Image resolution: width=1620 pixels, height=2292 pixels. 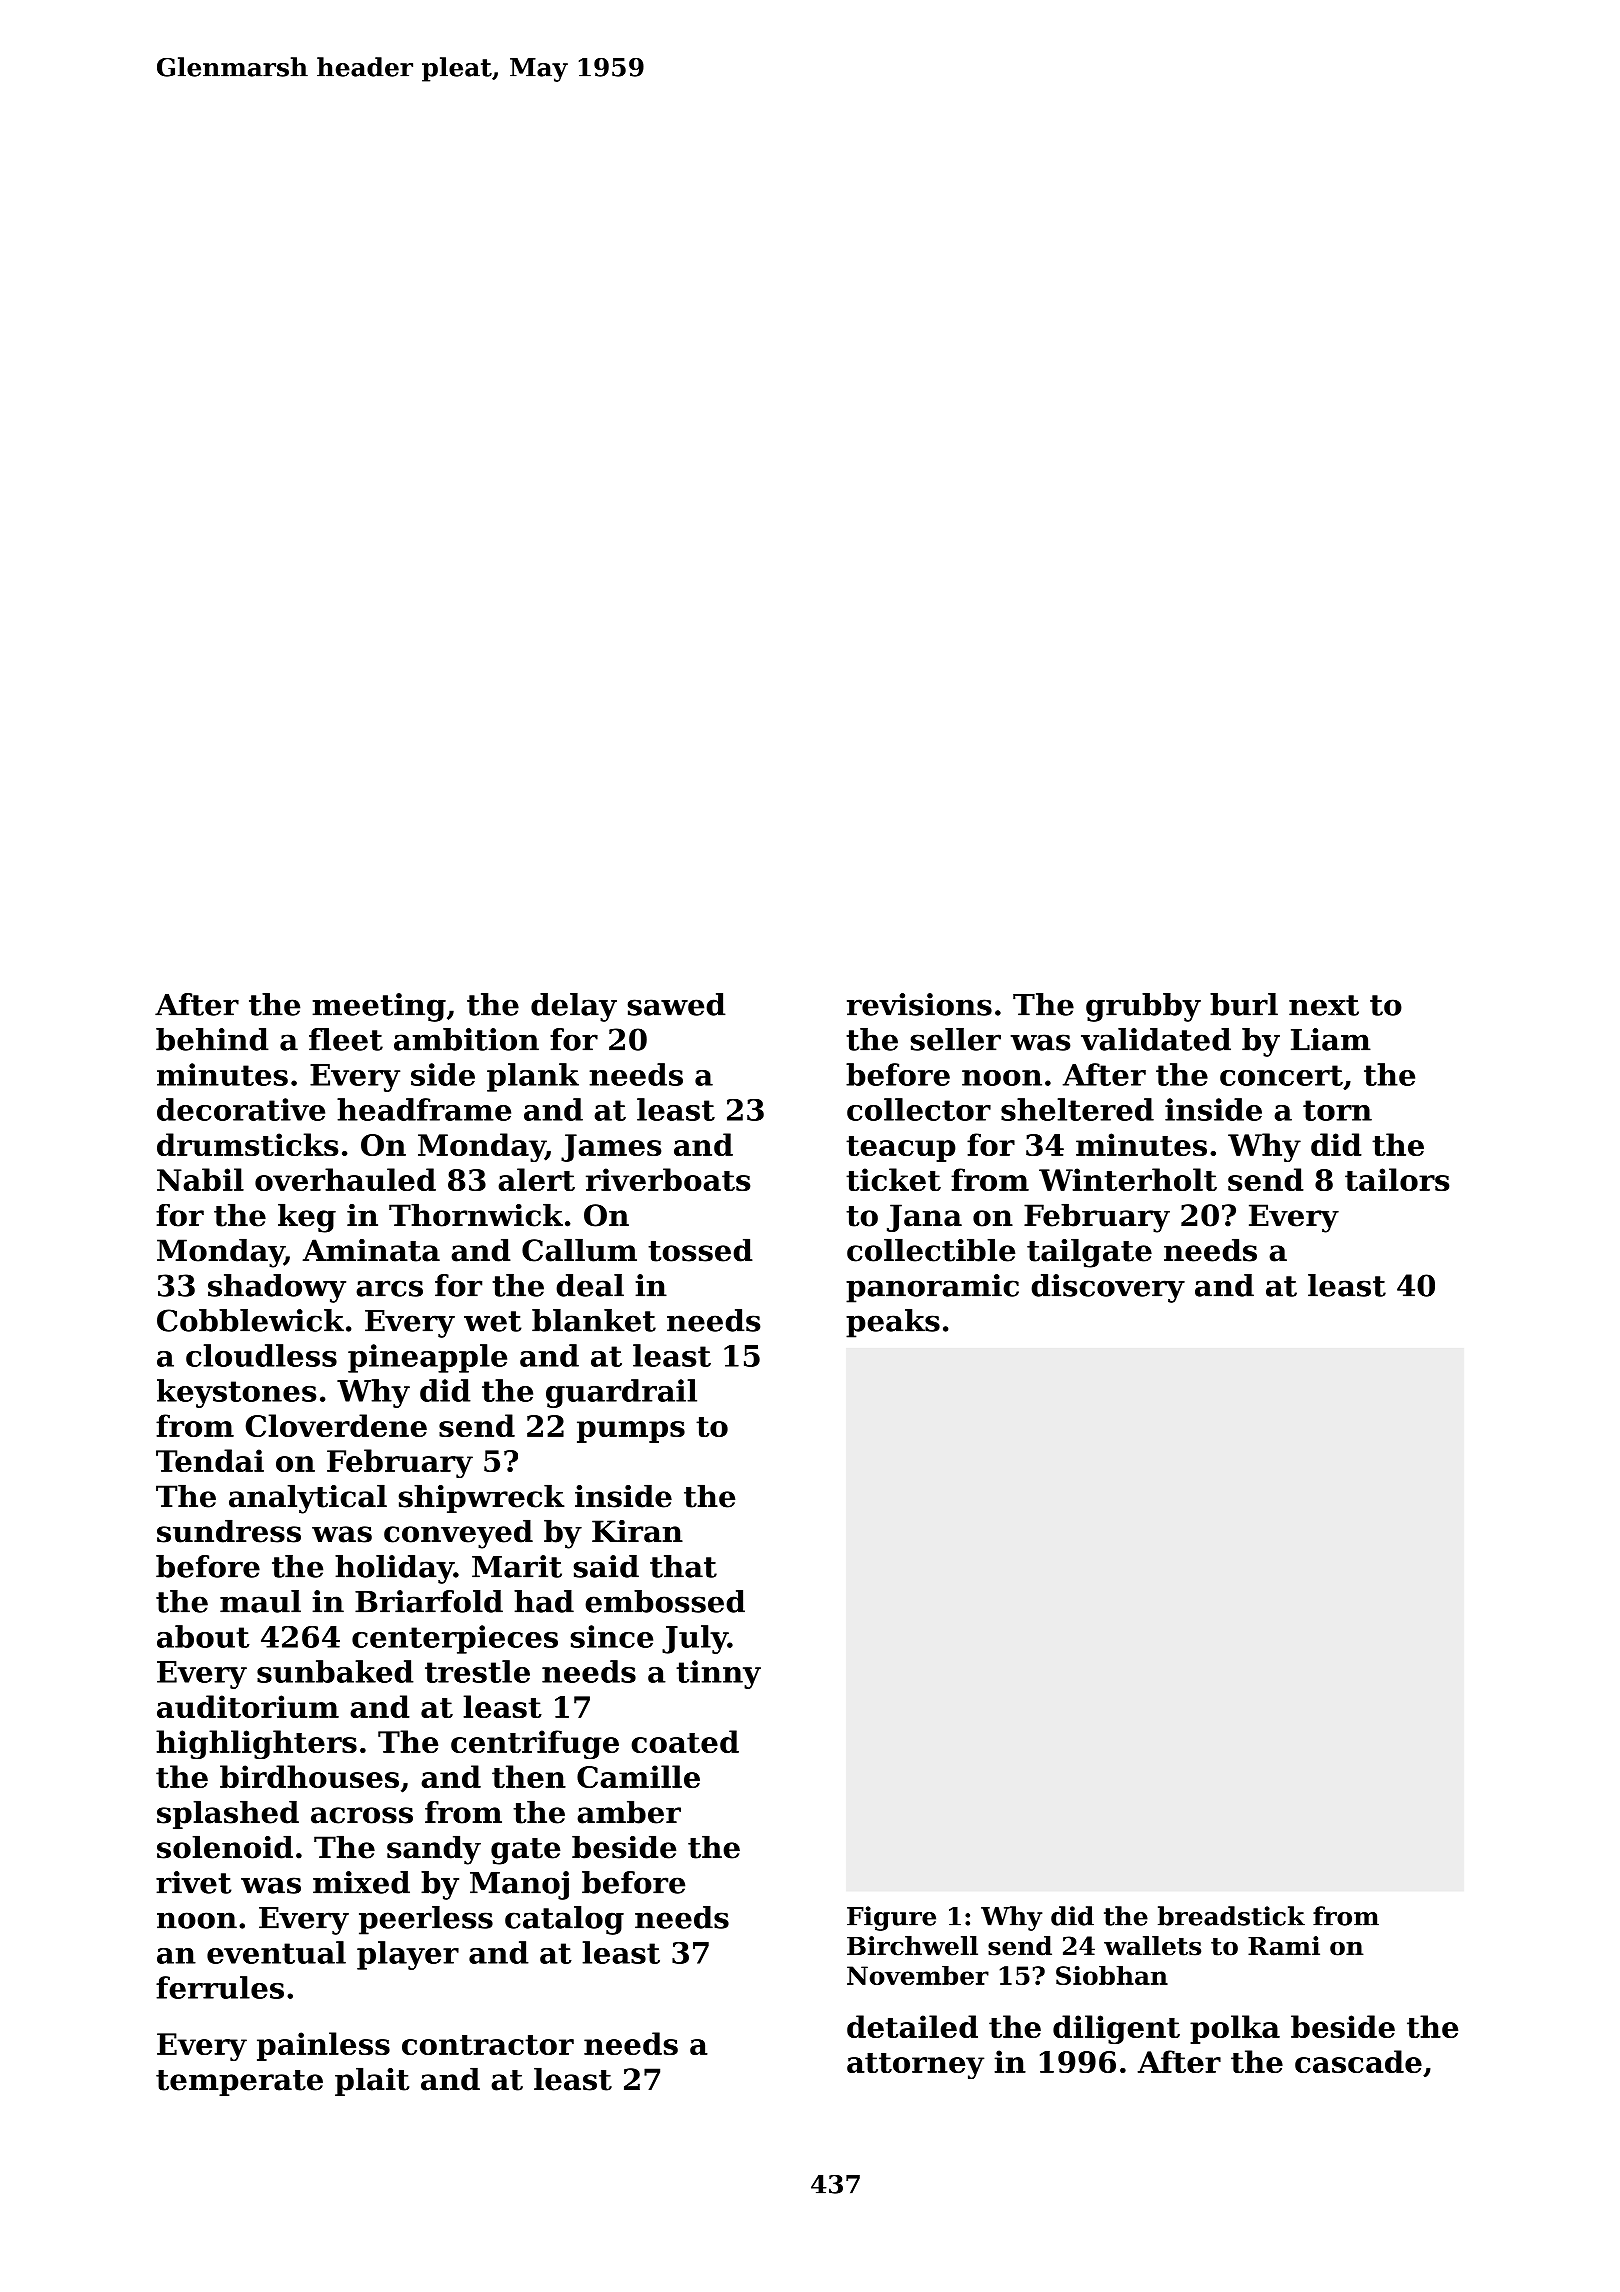 I want to click on cascade, so click(x=1358, y=2061).
